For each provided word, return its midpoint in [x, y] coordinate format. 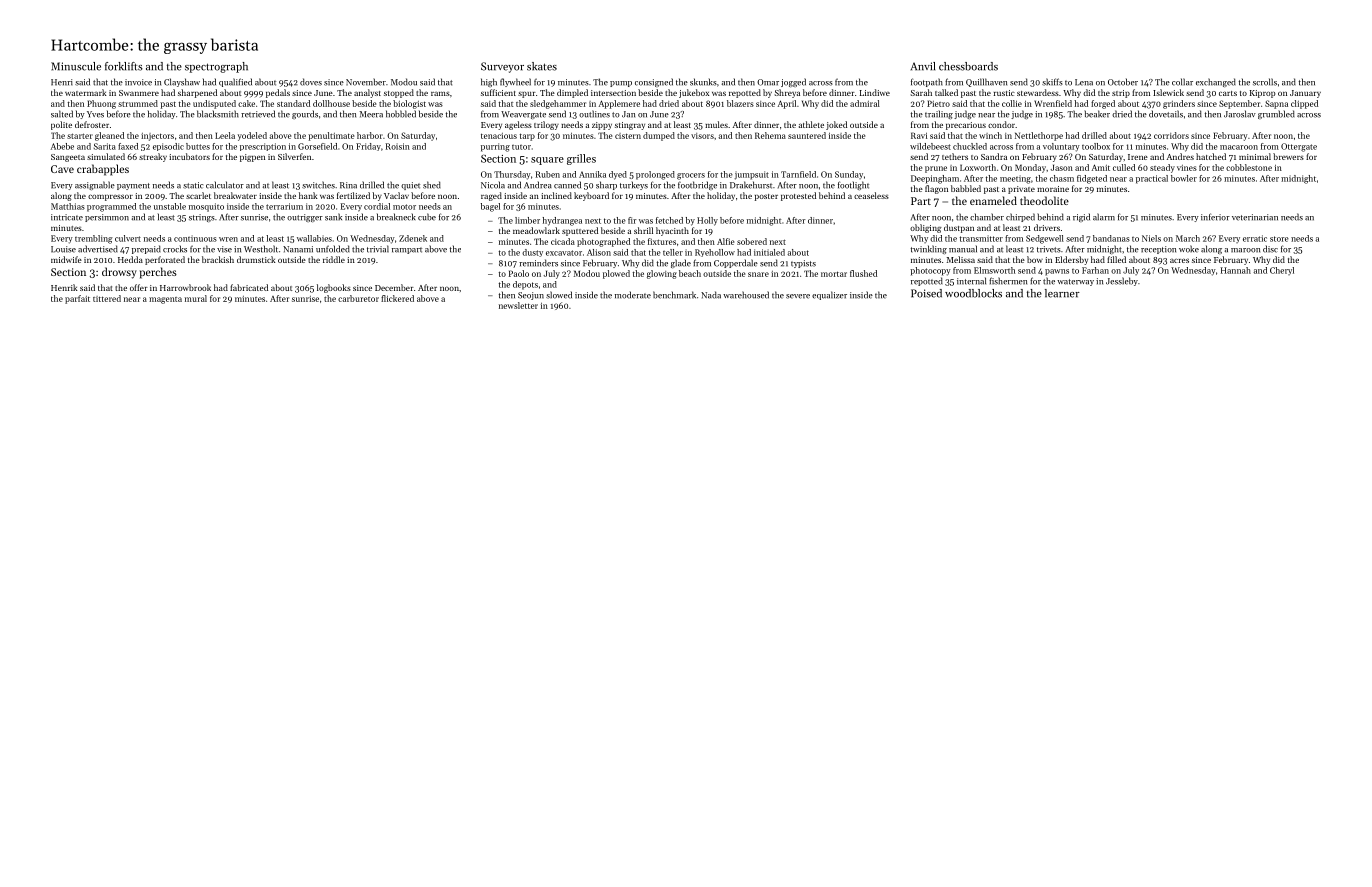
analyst [367, 93]
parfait [77, 299]
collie [1012, 103]
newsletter [518, 305]
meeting [1015, 179]
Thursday [512, 175]
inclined [556, 195]
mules [716, 124]
